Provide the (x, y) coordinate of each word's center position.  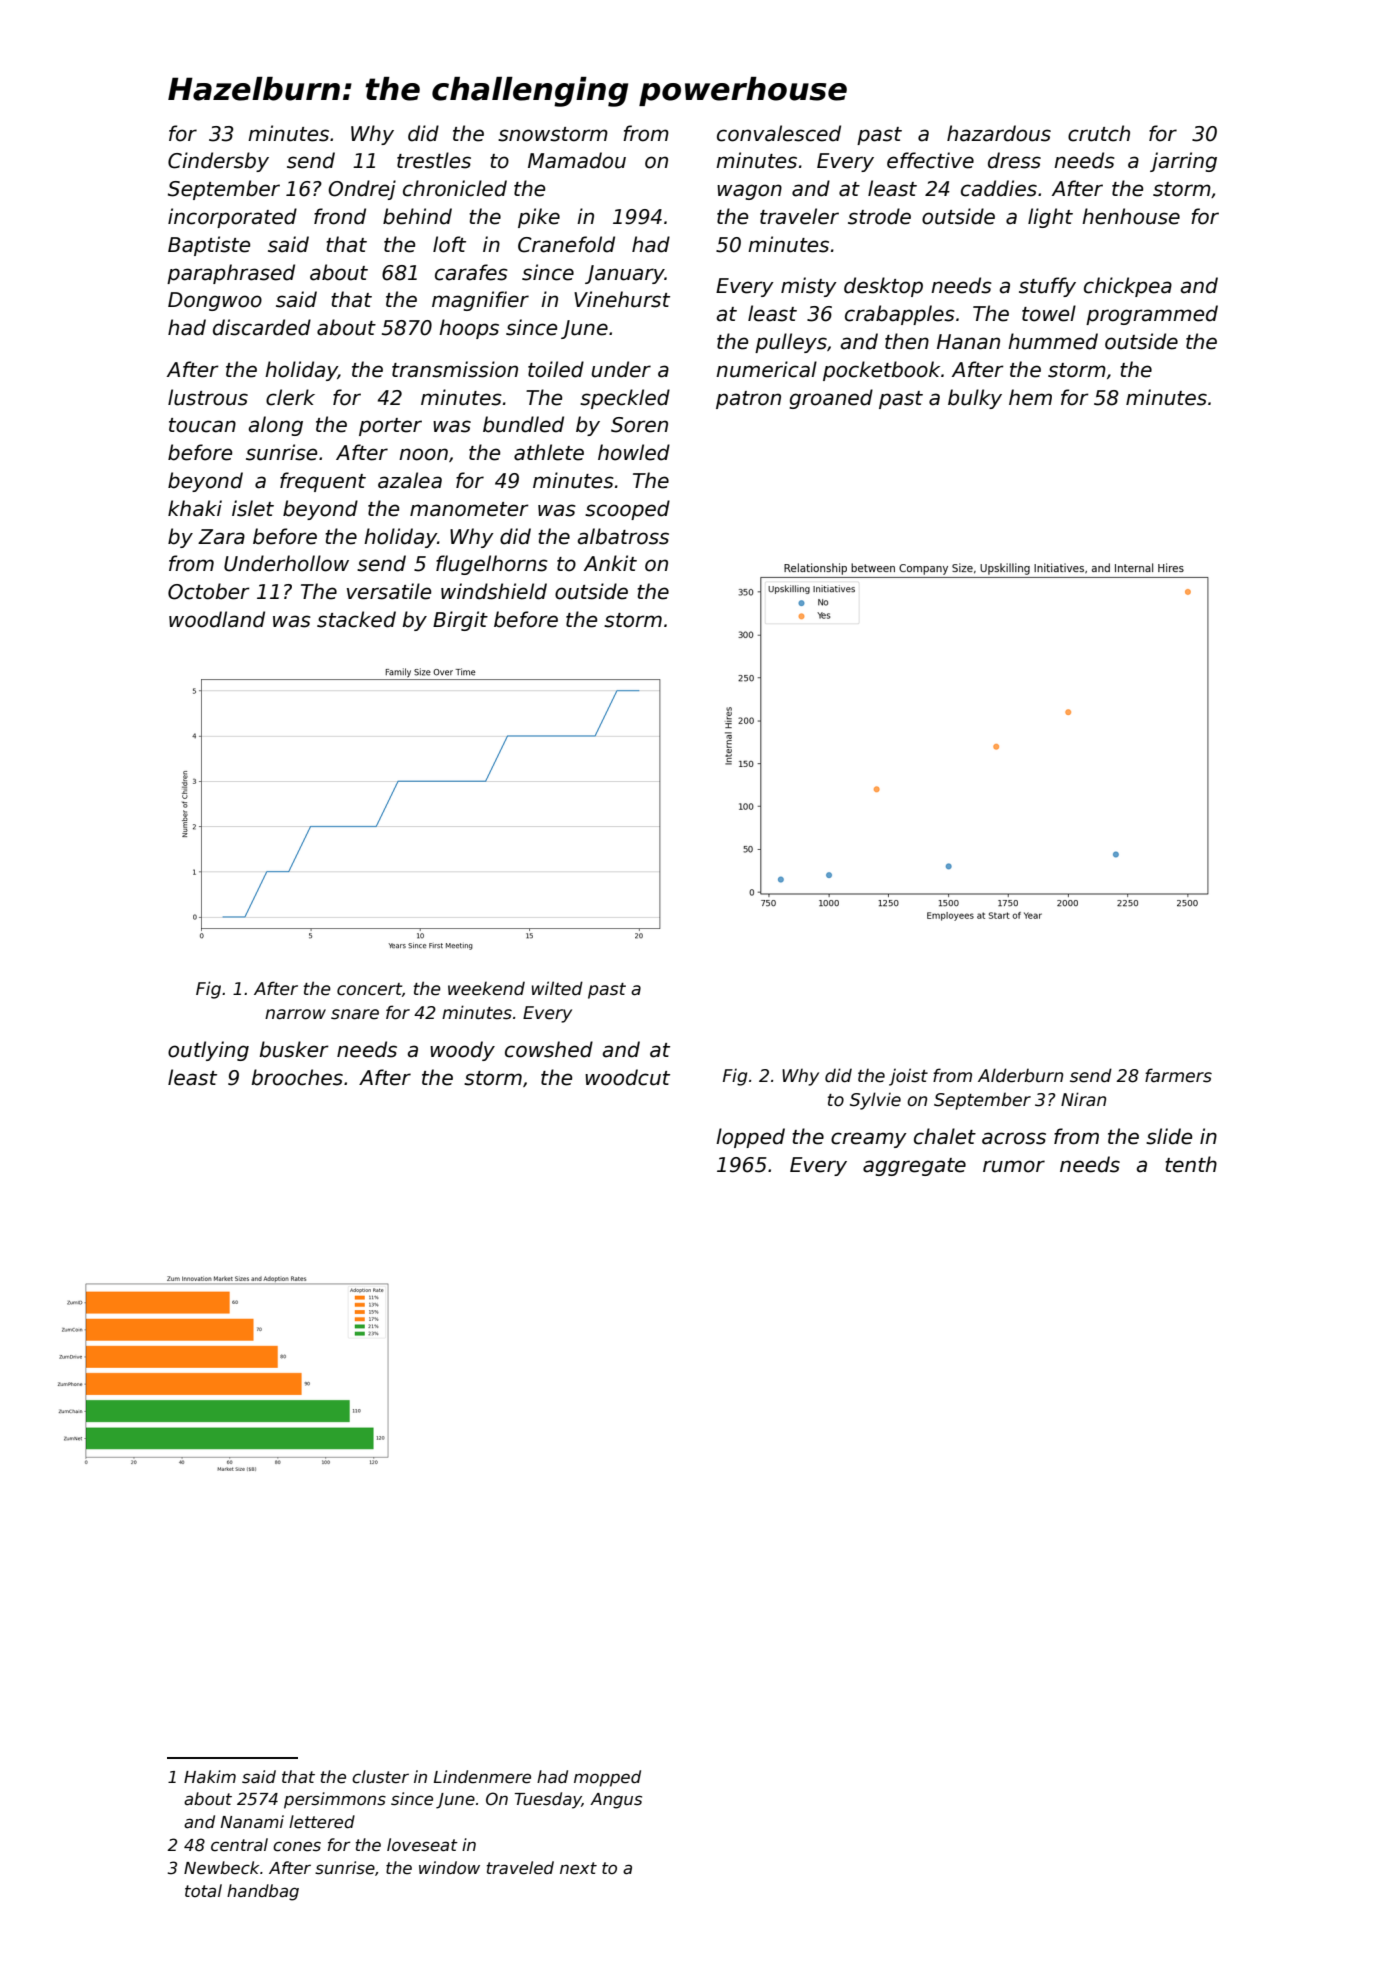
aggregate (914, 1167)
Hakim (210, 1777)
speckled (625, 399)
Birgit (460, 621)
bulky (975, 399)
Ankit (610, 563)
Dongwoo (215, 301)
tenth (1191, 1164)
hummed (1053, 341)
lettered (322, 1822)
